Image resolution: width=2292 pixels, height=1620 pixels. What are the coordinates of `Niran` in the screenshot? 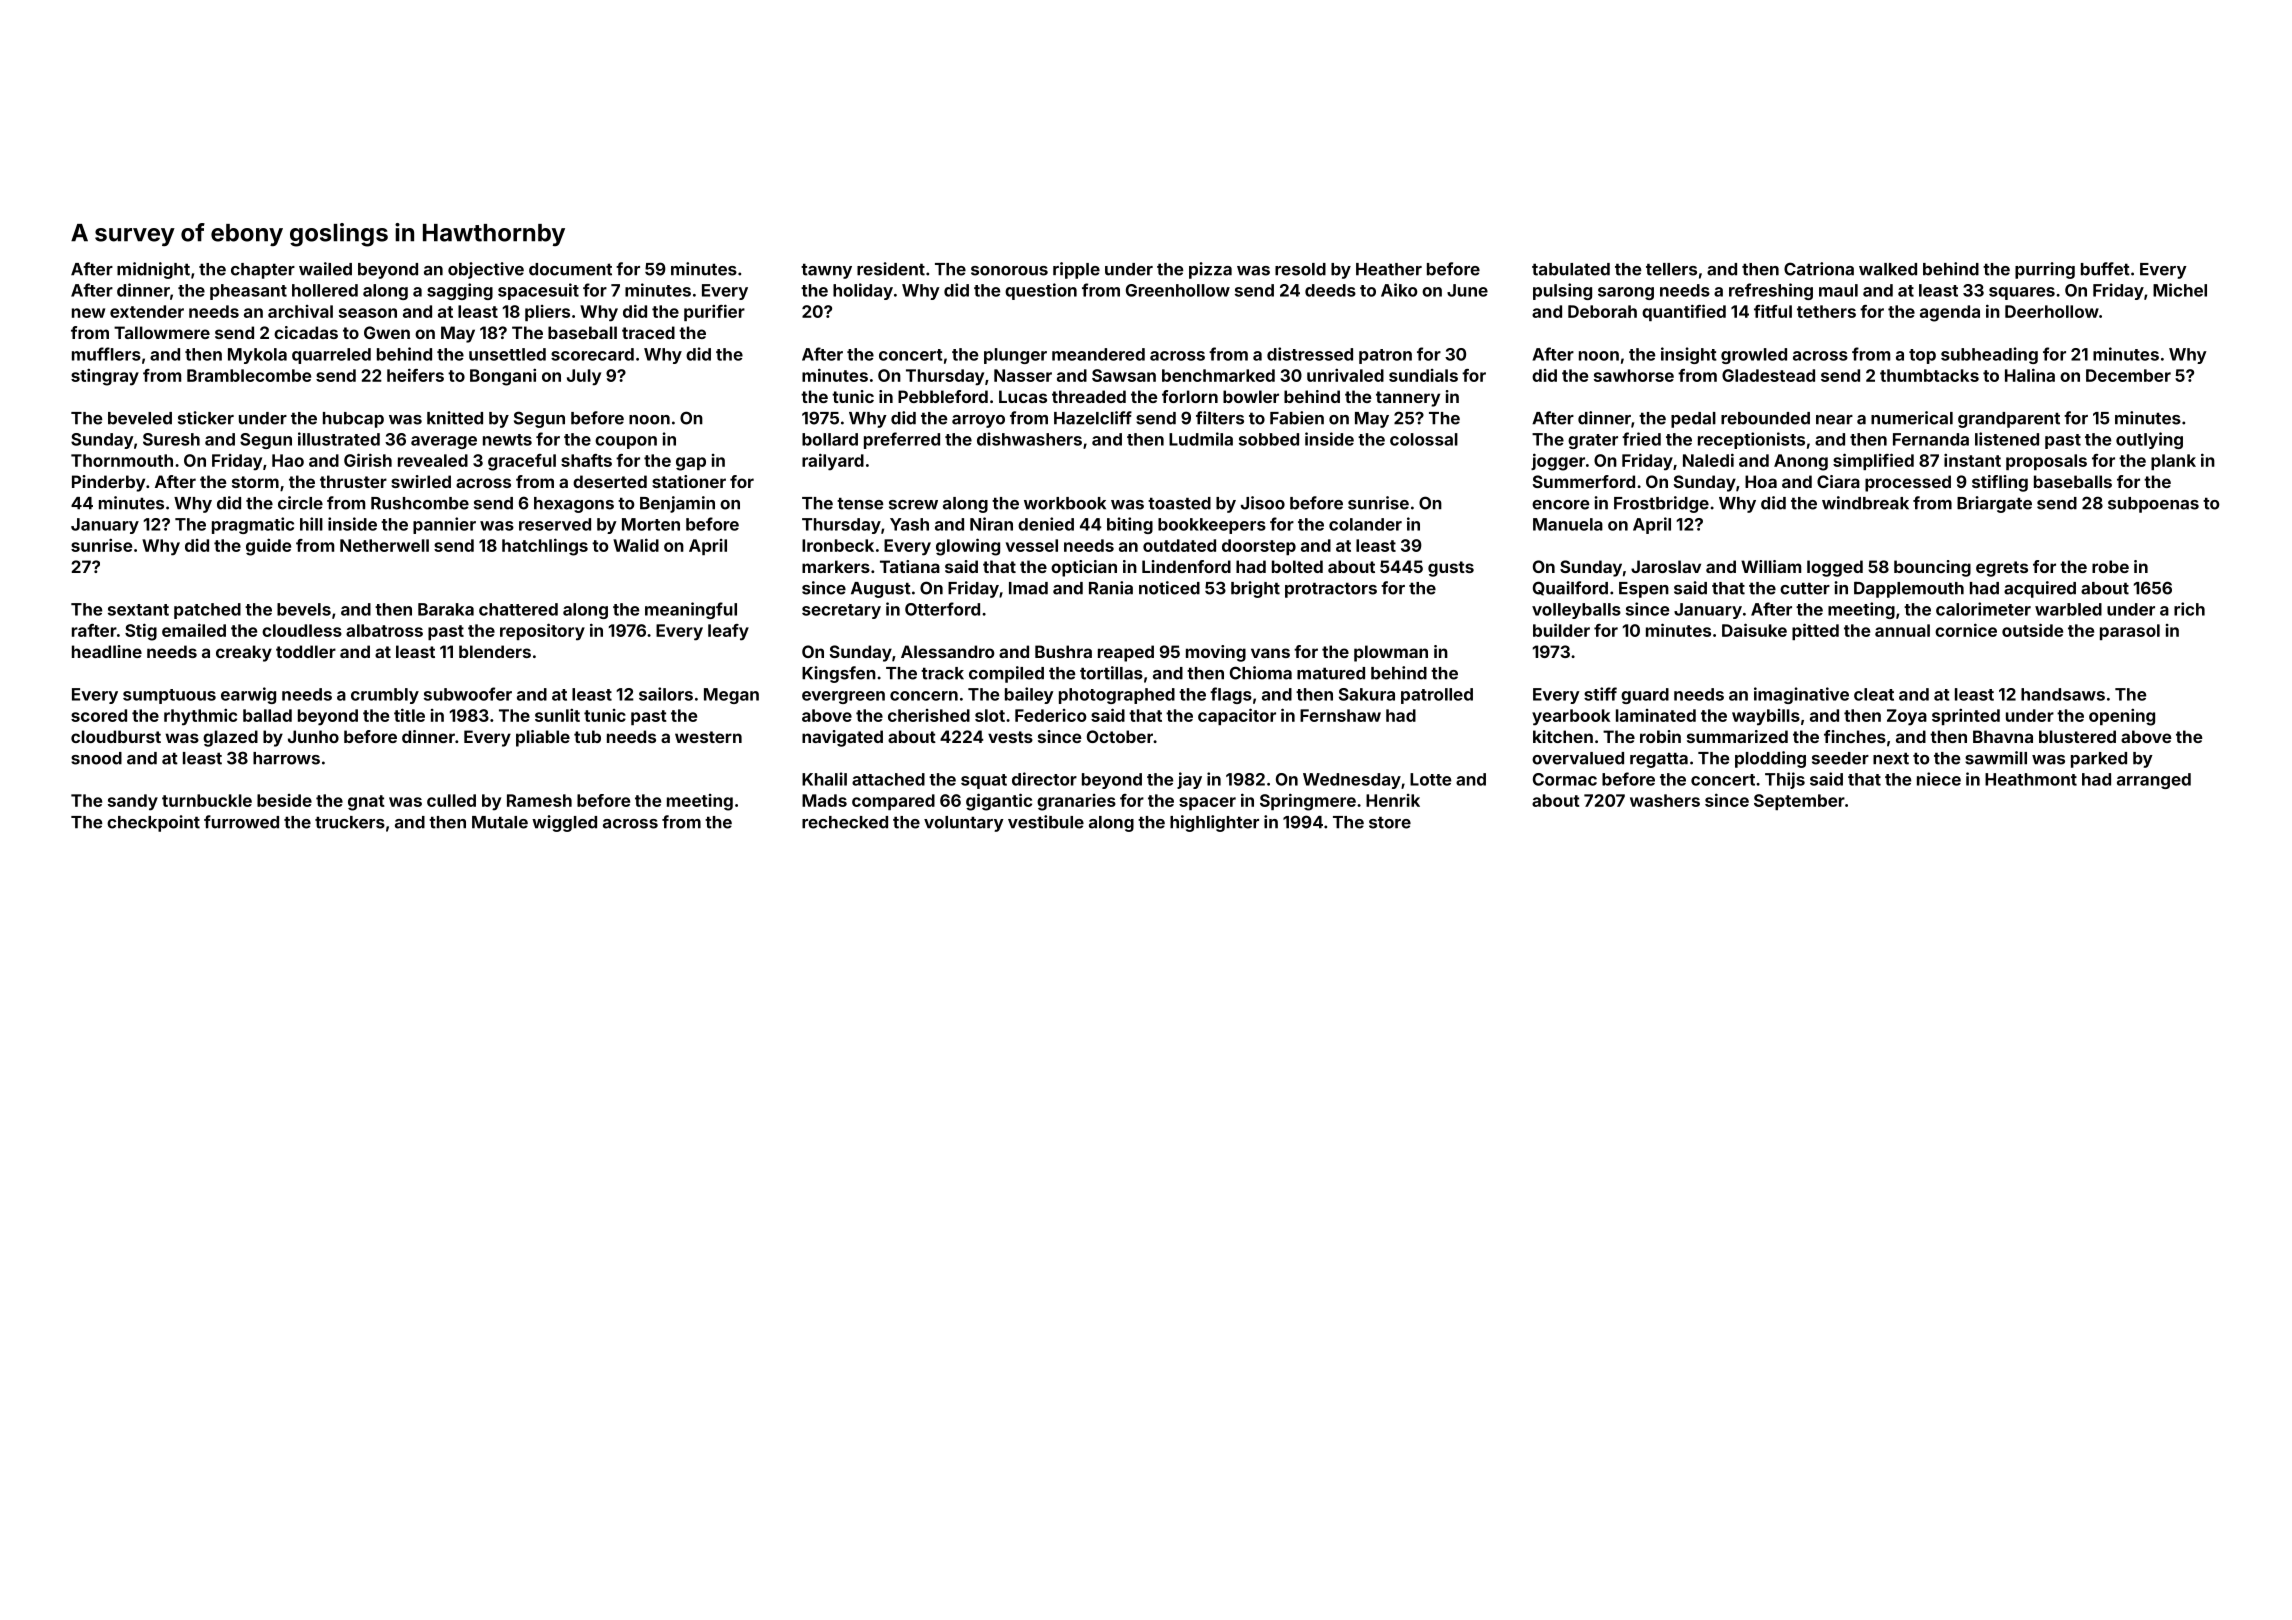 It's located at (991, 524).
